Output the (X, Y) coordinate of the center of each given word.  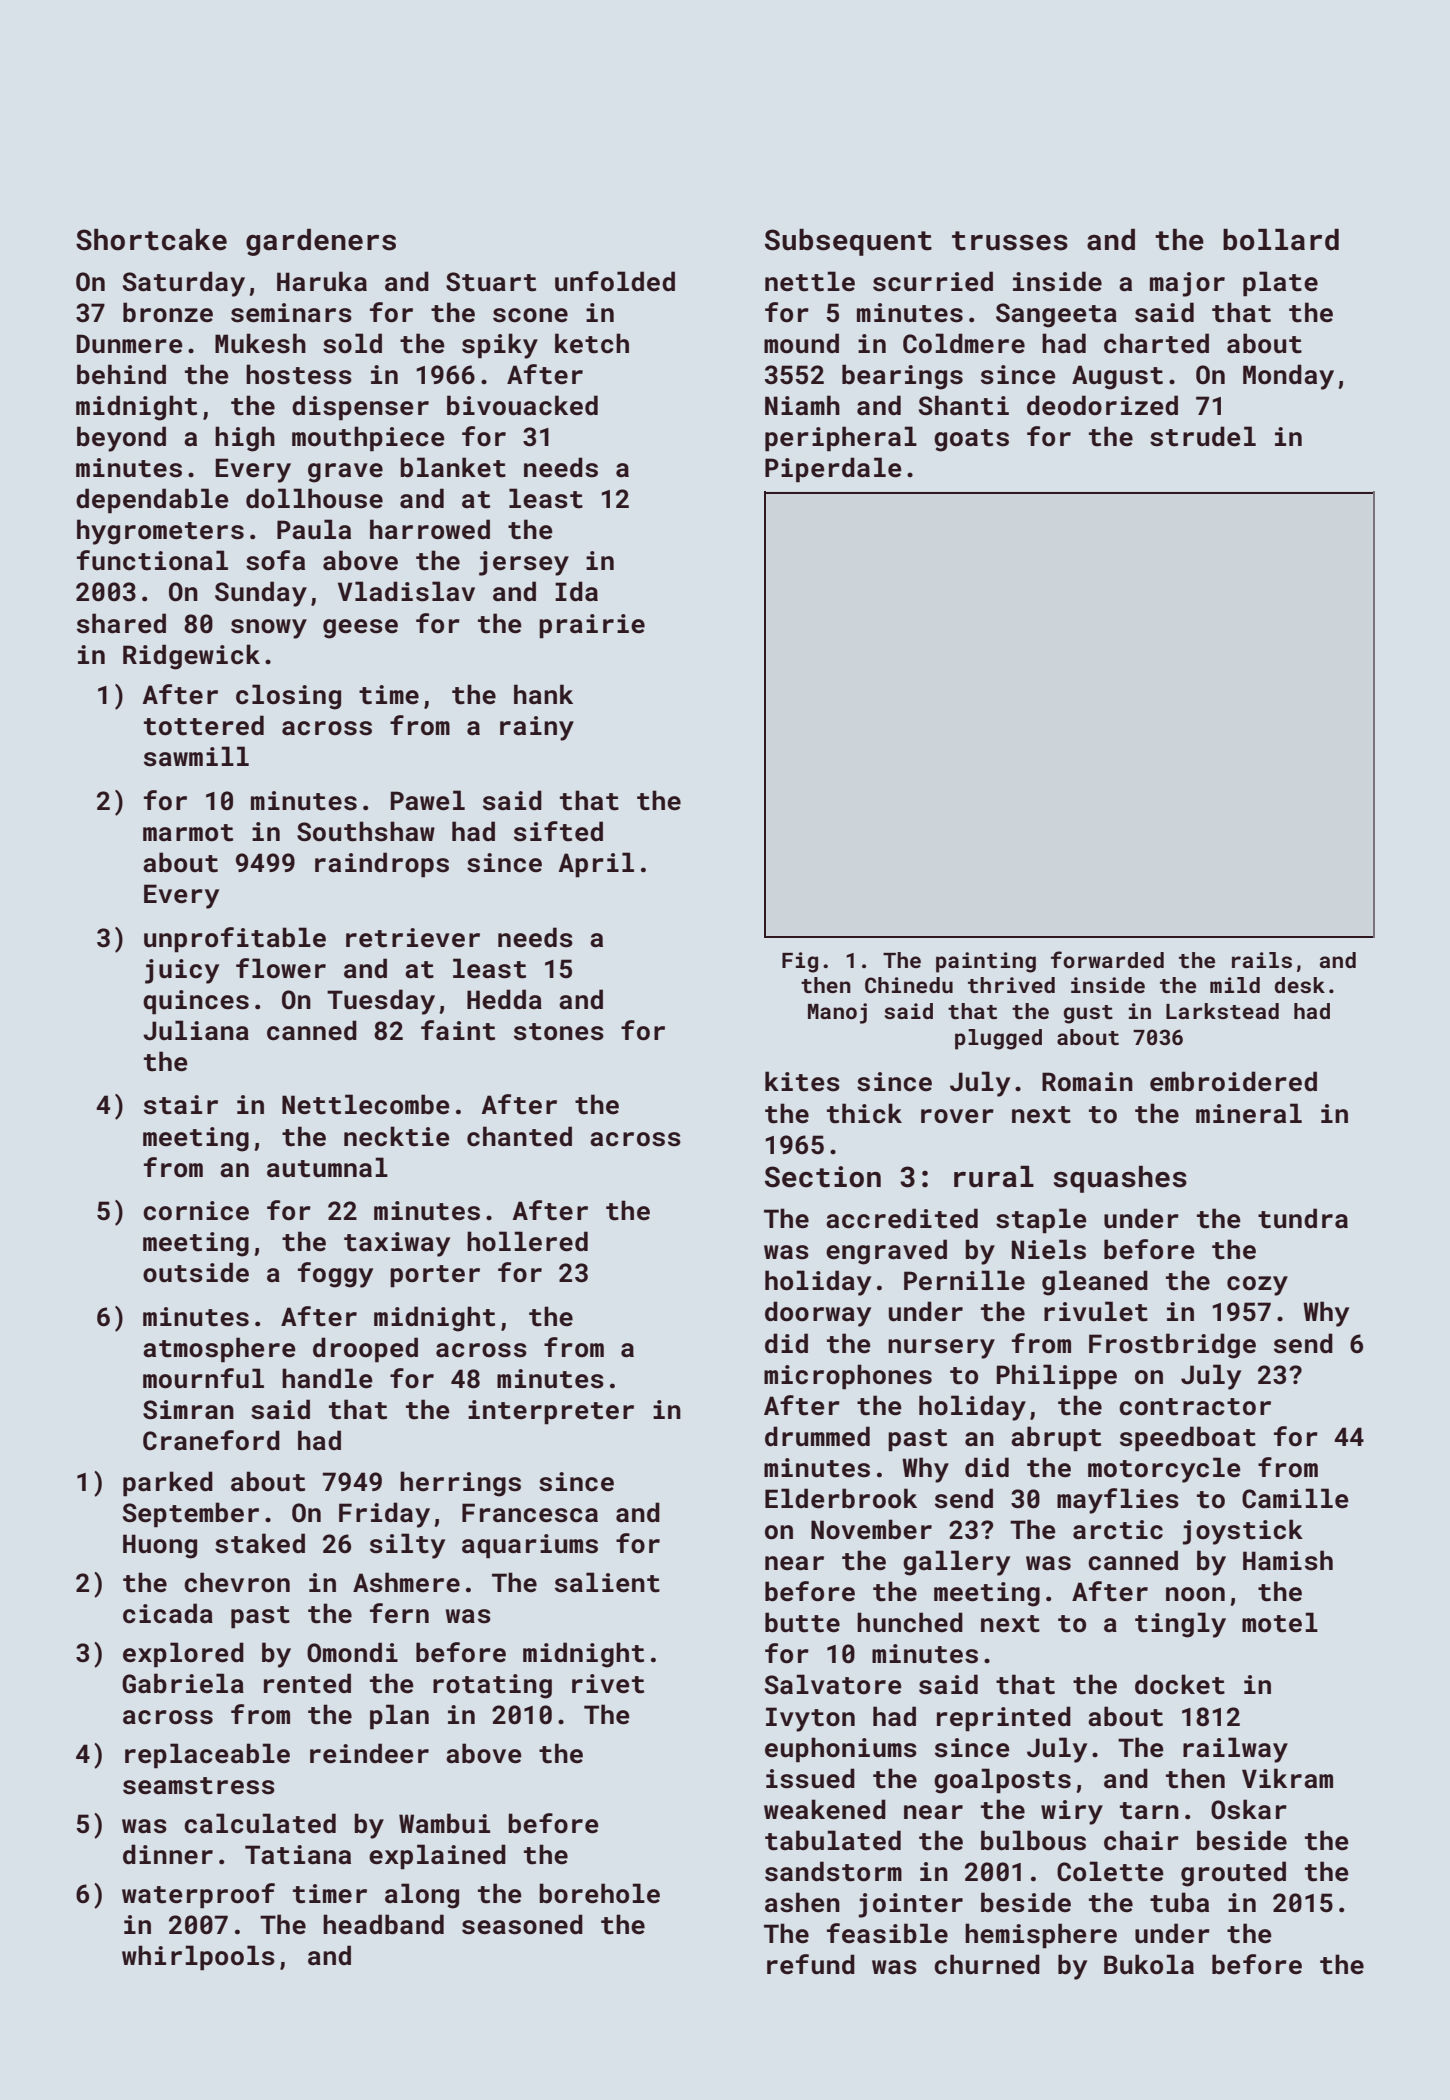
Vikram (1287, 1778)
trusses (1010, 241)
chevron (237, 1582)
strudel (1203, 436)
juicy (182, 971)
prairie (592, 626)
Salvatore (833, 1684)
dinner (168, 1854)
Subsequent (848, 242)
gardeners (321, 242)
